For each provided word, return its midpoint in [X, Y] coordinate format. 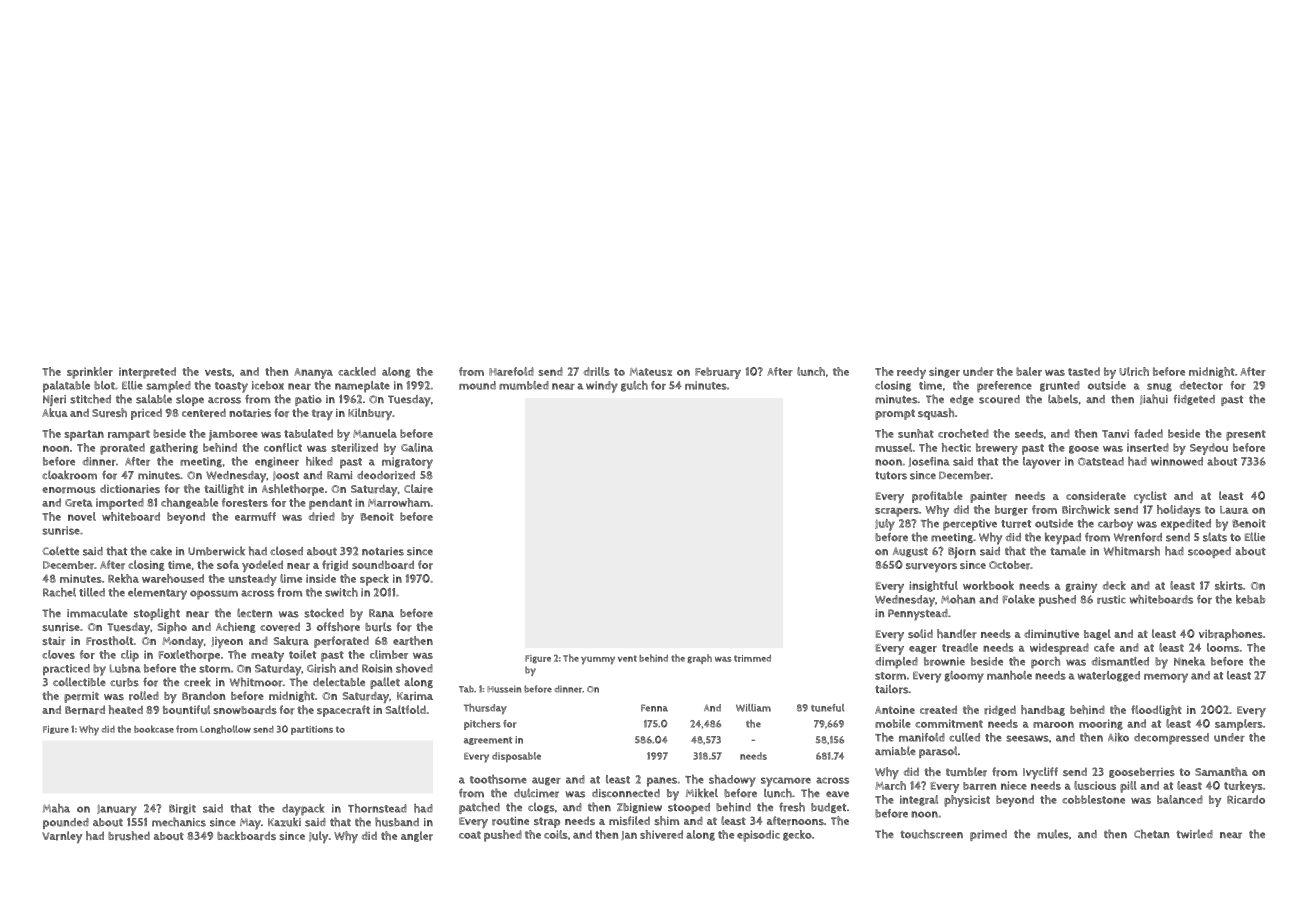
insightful [933, 586]
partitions [312, 730]
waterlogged [1109, 676]
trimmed [752, 658]
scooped [1209, 552]
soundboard [383, 565]
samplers [1239, 725]
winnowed [1177, 461]
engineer [277, 462]
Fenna [654, 708]
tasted [1084, 371]
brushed [129, 836]
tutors [891, 476]
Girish [321, 668]
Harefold [511, 371]
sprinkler [90, 373]
